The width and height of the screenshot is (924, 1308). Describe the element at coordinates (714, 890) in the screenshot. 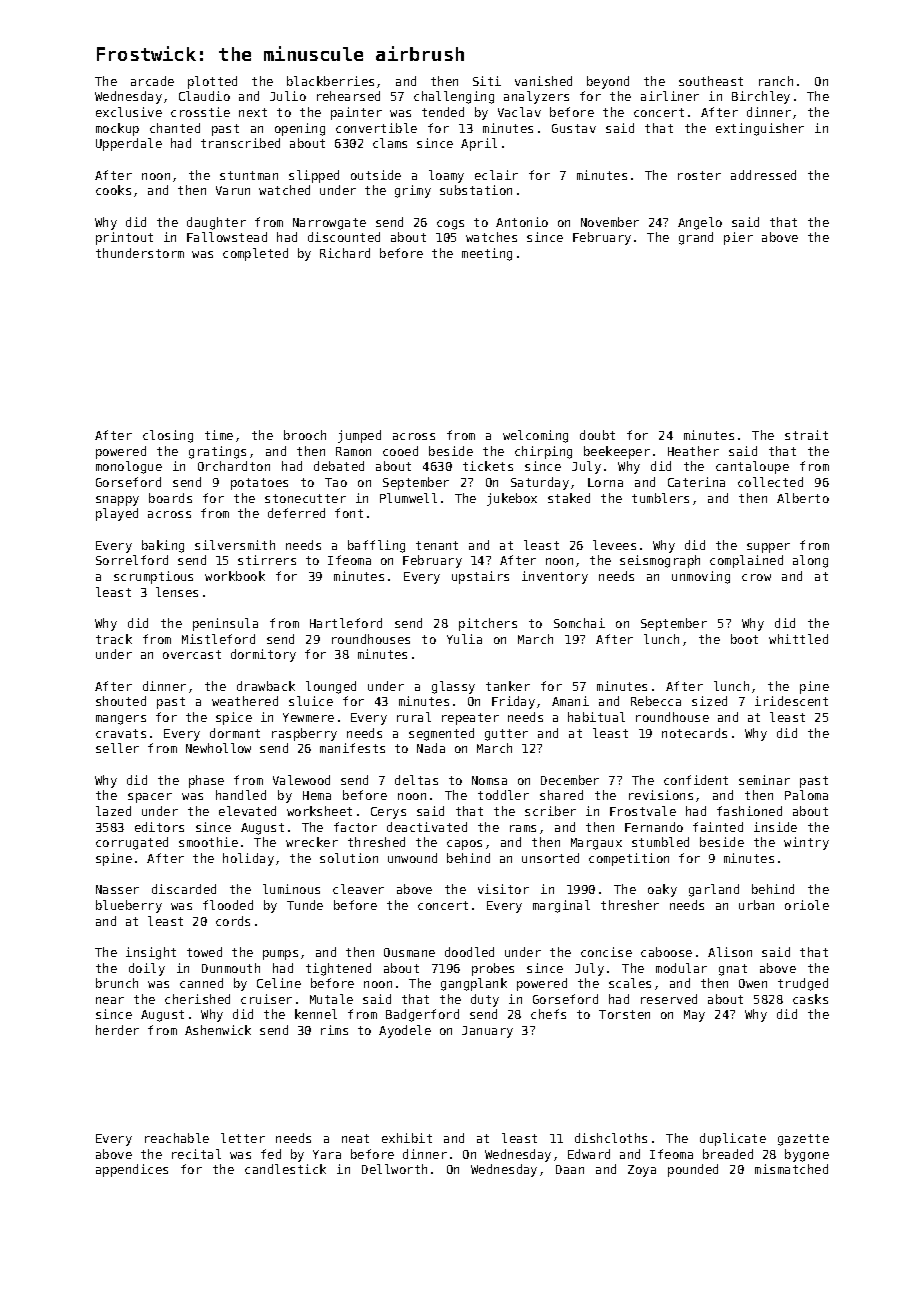

I see `garland` at that location.
